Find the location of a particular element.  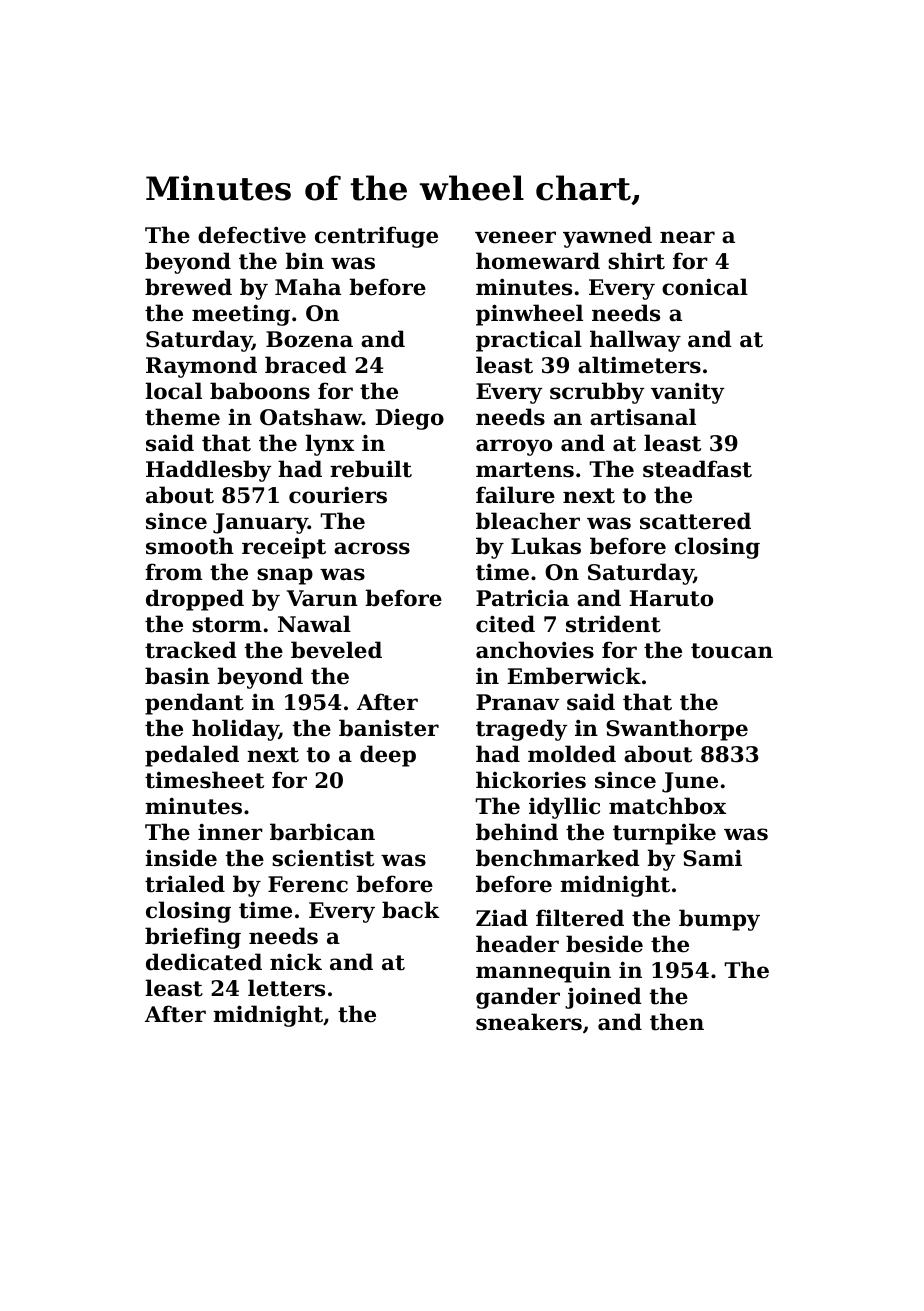

June is located at coordinates (690, 782).
